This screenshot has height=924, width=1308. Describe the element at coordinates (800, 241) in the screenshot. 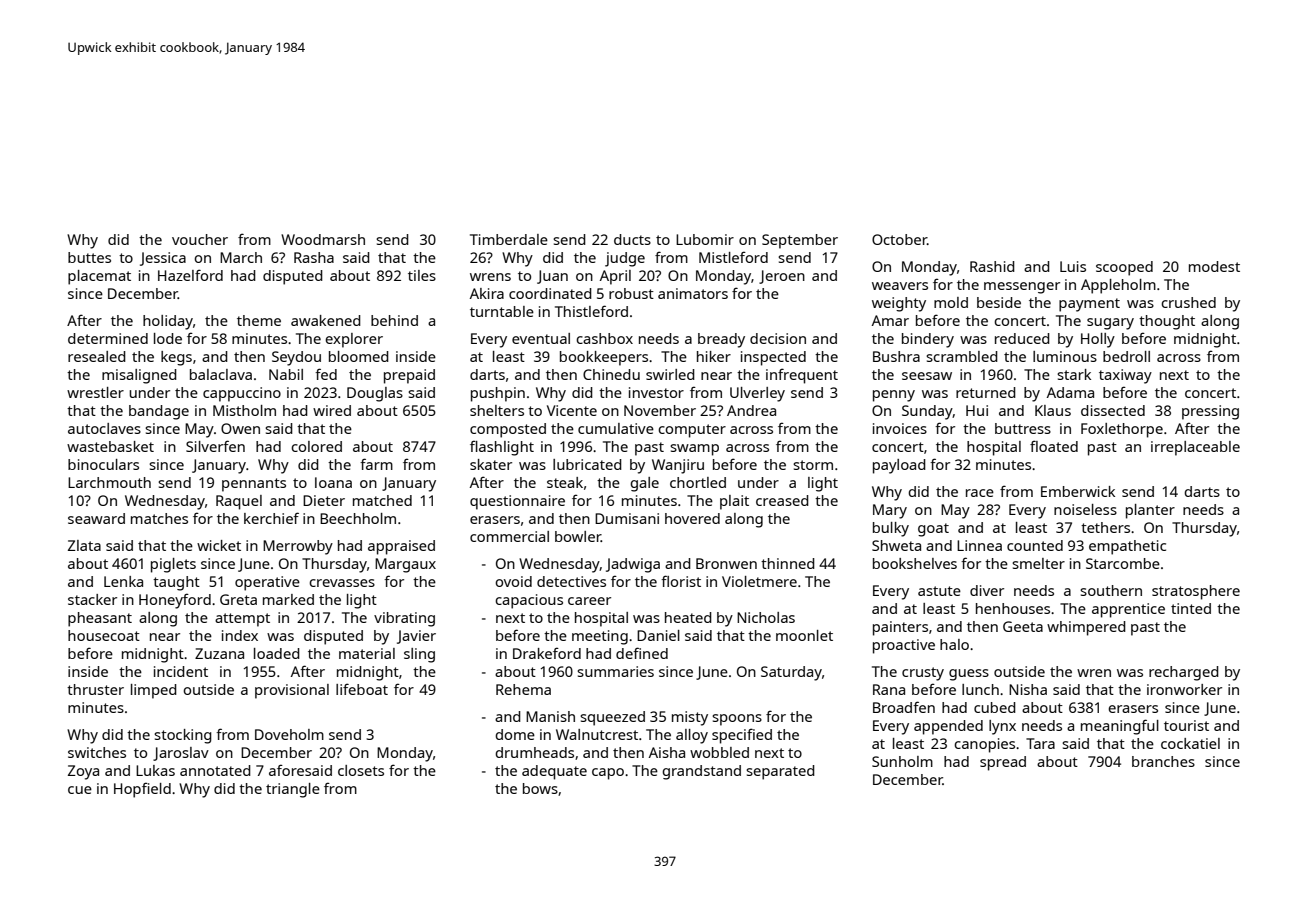

I see `September` at that location.
